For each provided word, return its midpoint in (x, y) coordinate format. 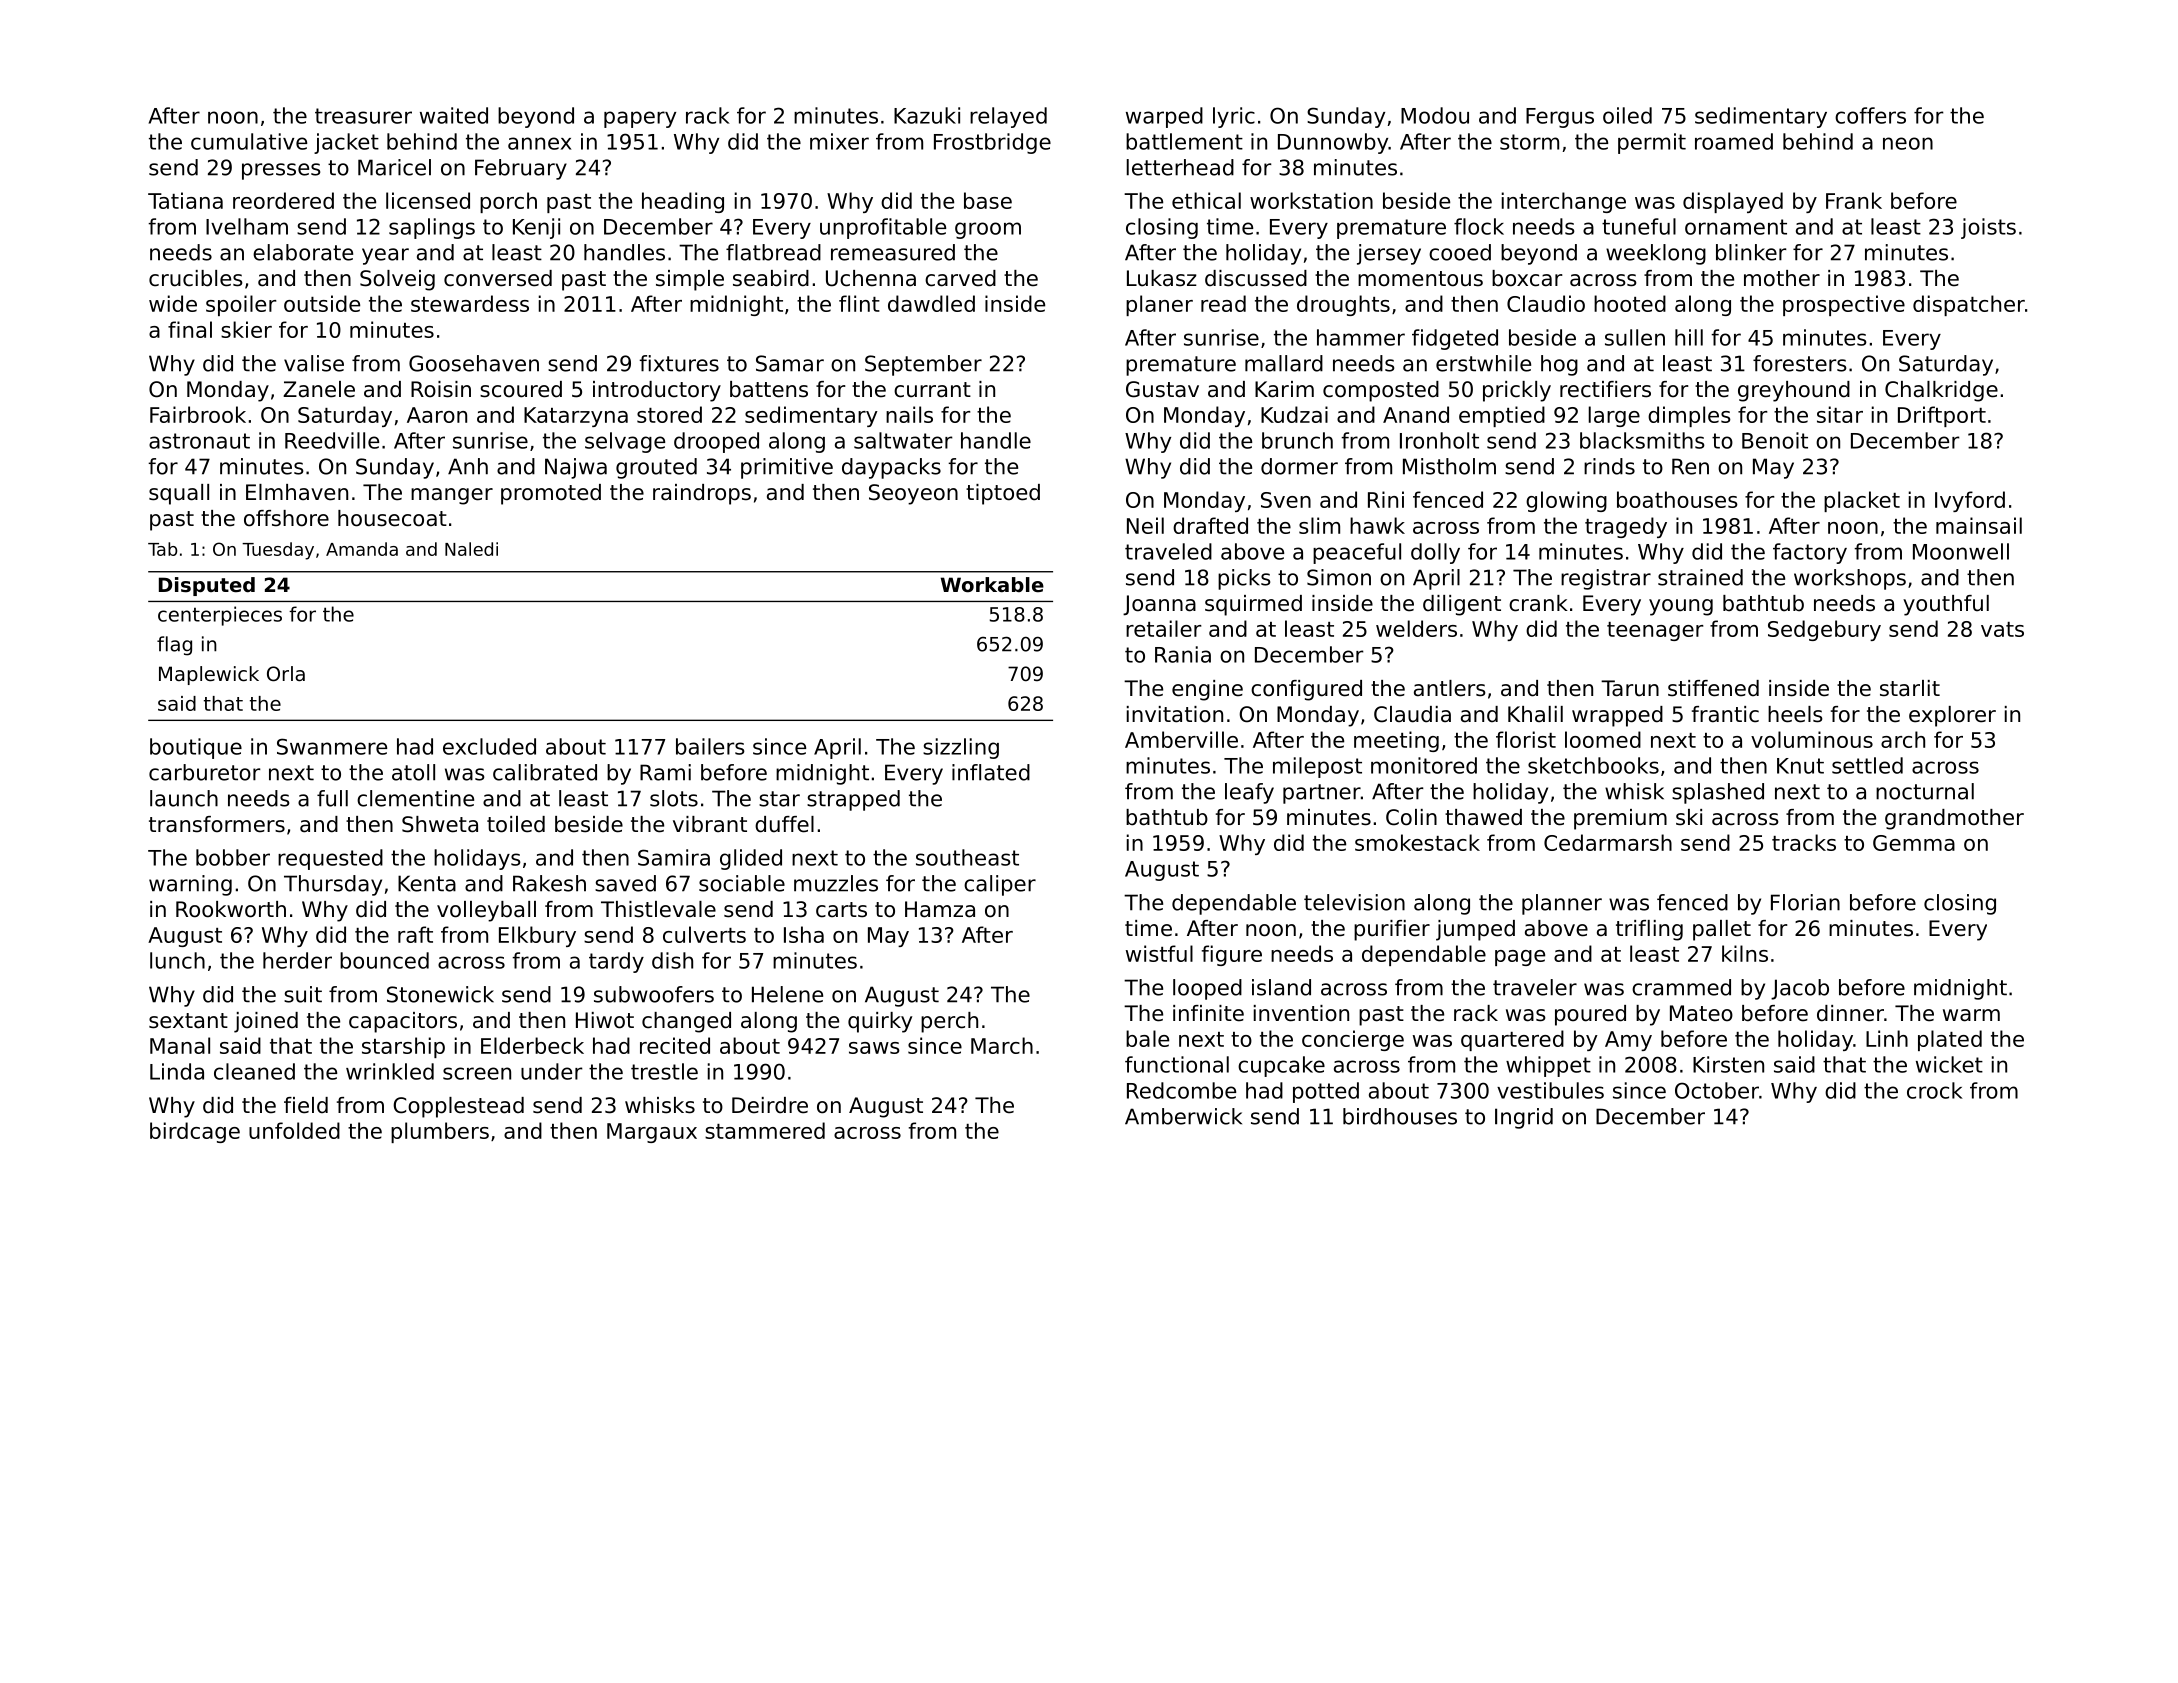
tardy (616, 962)
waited (454, 115)
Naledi (471, 549)
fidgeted (1455, 339)
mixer (839, 141)
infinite (1208, 1013)
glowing (1566, 501)
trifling (1649, 930)
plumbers (440, 1132)
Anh (468, 466)
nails (909, 414)
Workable (992, 585)
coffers (1870, 115)
